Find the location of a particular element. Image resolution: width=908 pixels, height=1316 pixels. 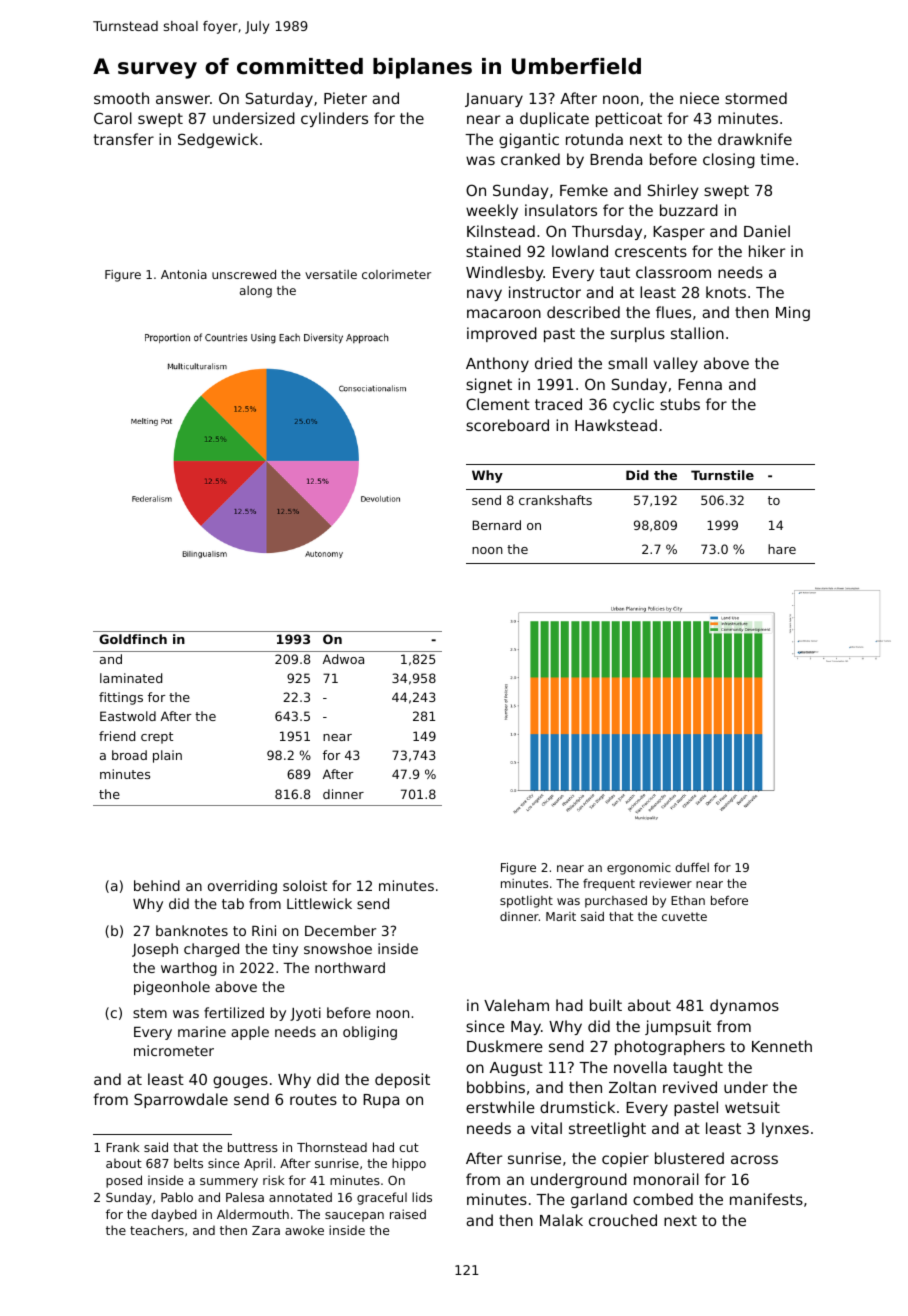

along is located at coordinates (256, 292).
